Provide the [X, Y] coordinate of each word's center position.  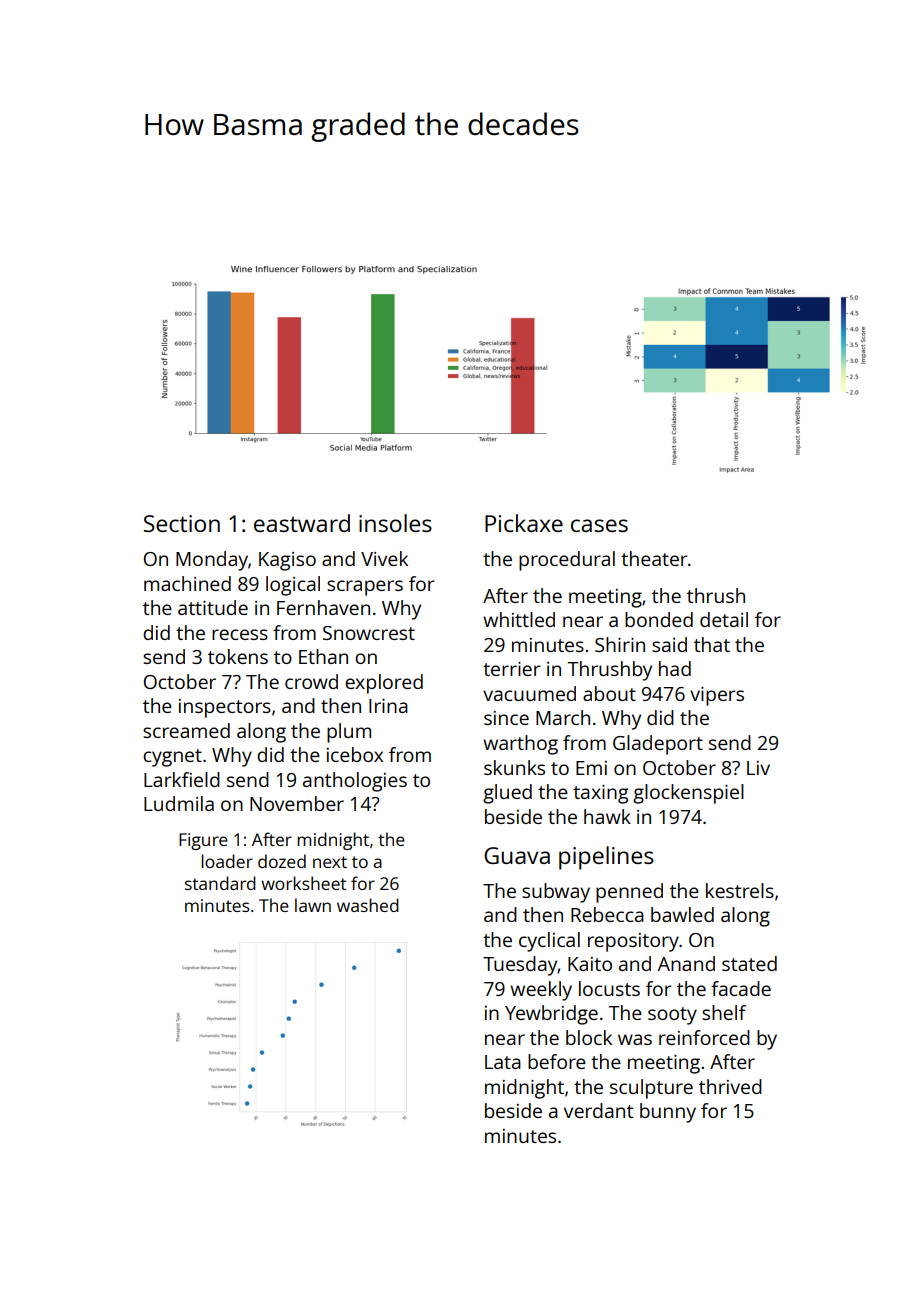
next [330, 862]
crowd [311, 681]
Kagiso [287, 561]
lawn [313, 905]
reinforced [704, 1037]
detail [724, 619]
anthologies [355, 782]
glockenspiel [688, 794]
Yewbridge [551, 1015]
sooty [672, 1016]
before [557, 1061]
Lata [503, 1062]
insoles [395, 523]
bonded [659, 619]
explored [384, 684]
